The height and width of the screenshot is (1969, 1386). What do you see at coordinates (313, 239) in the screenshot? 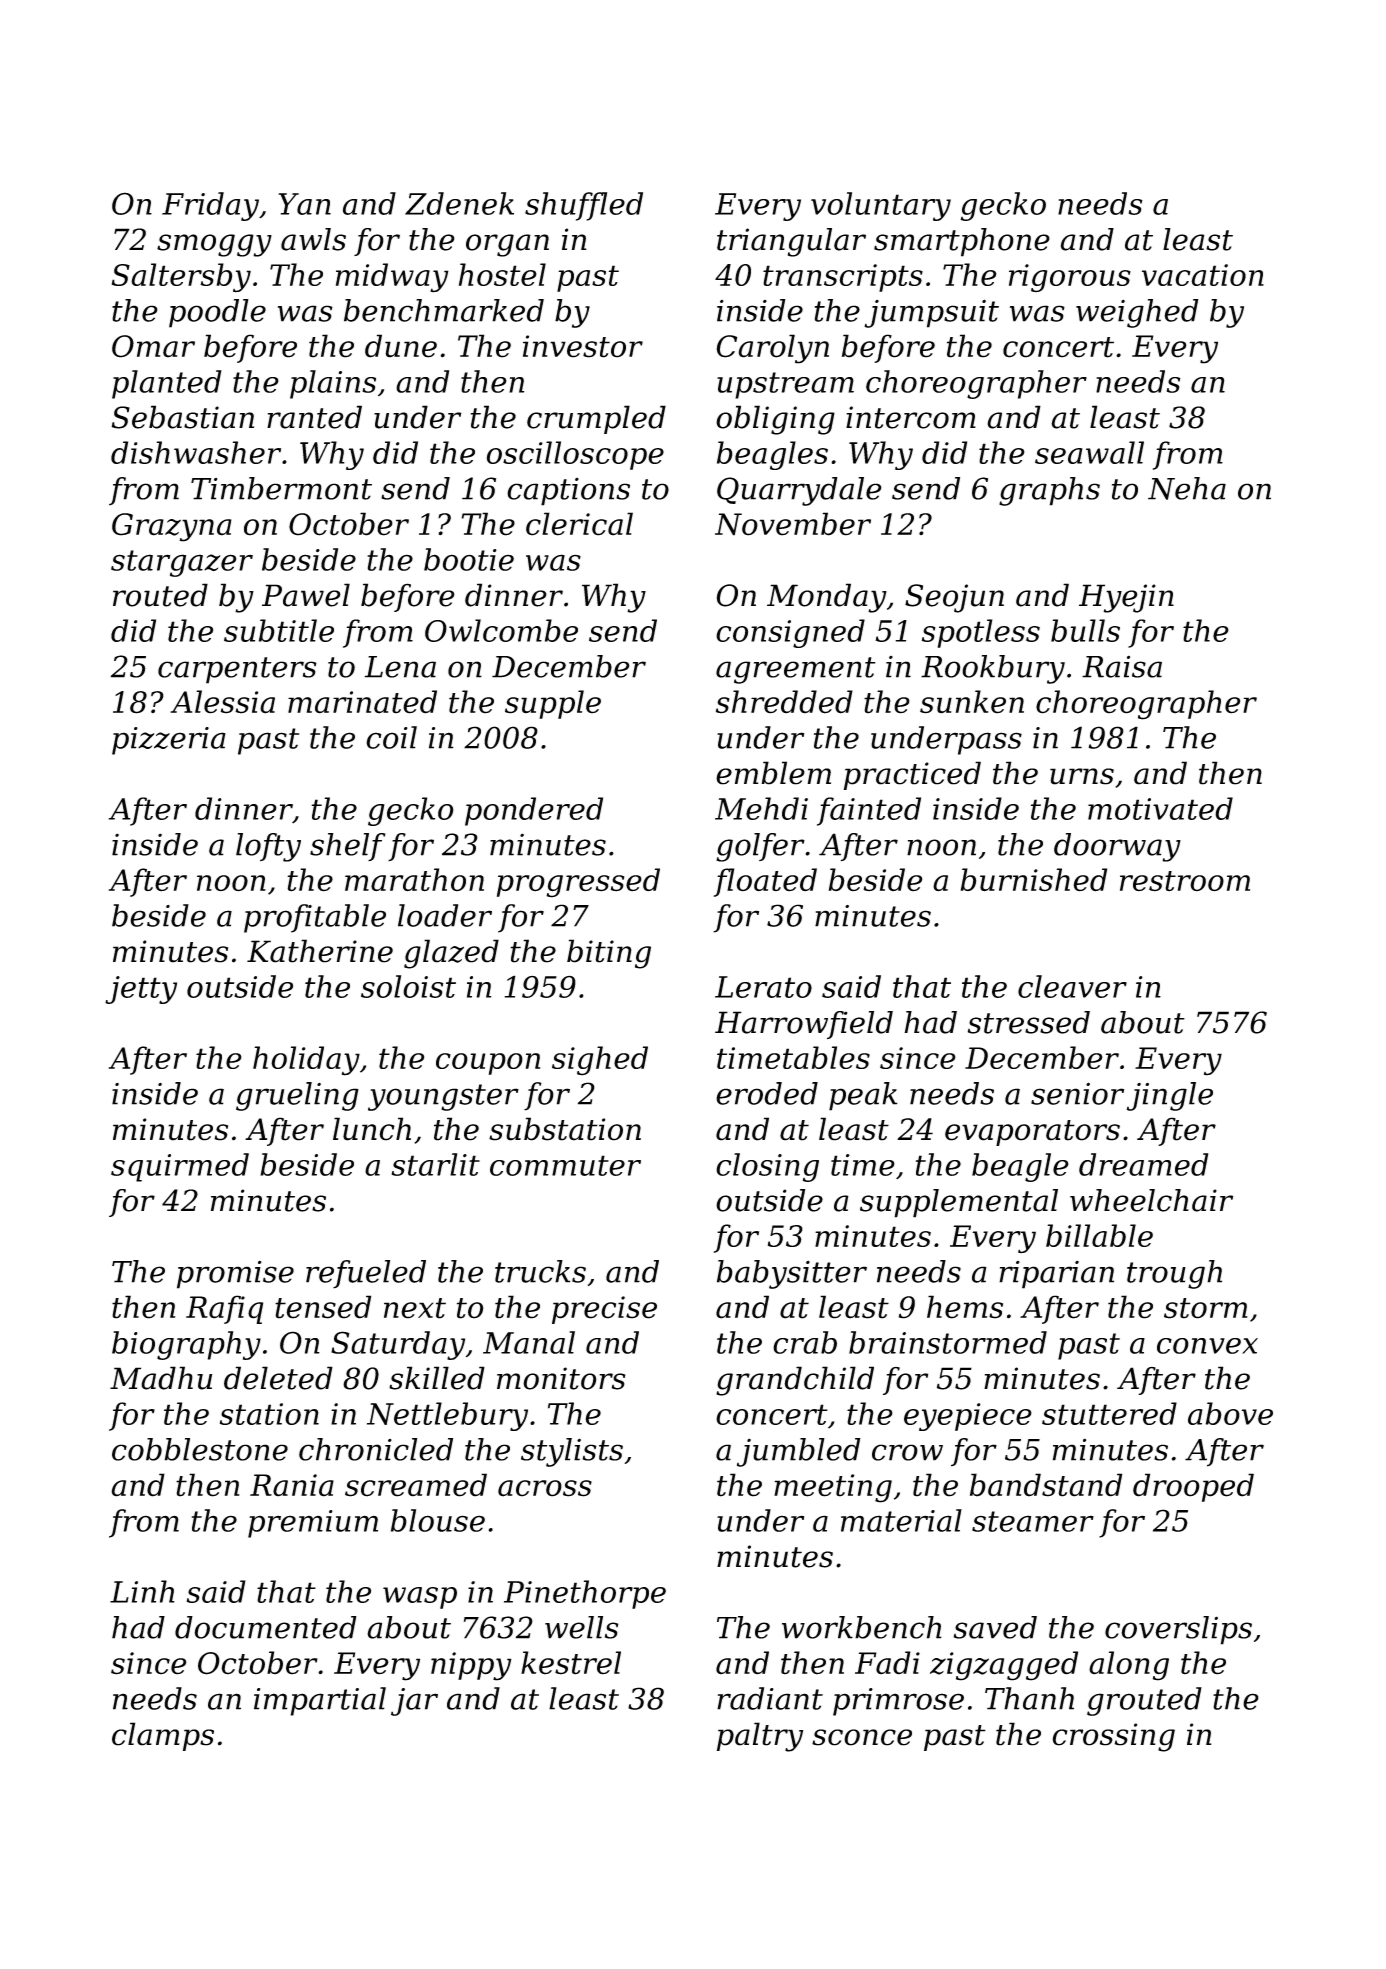
I see `awls` at bounding box center [313, 239].
